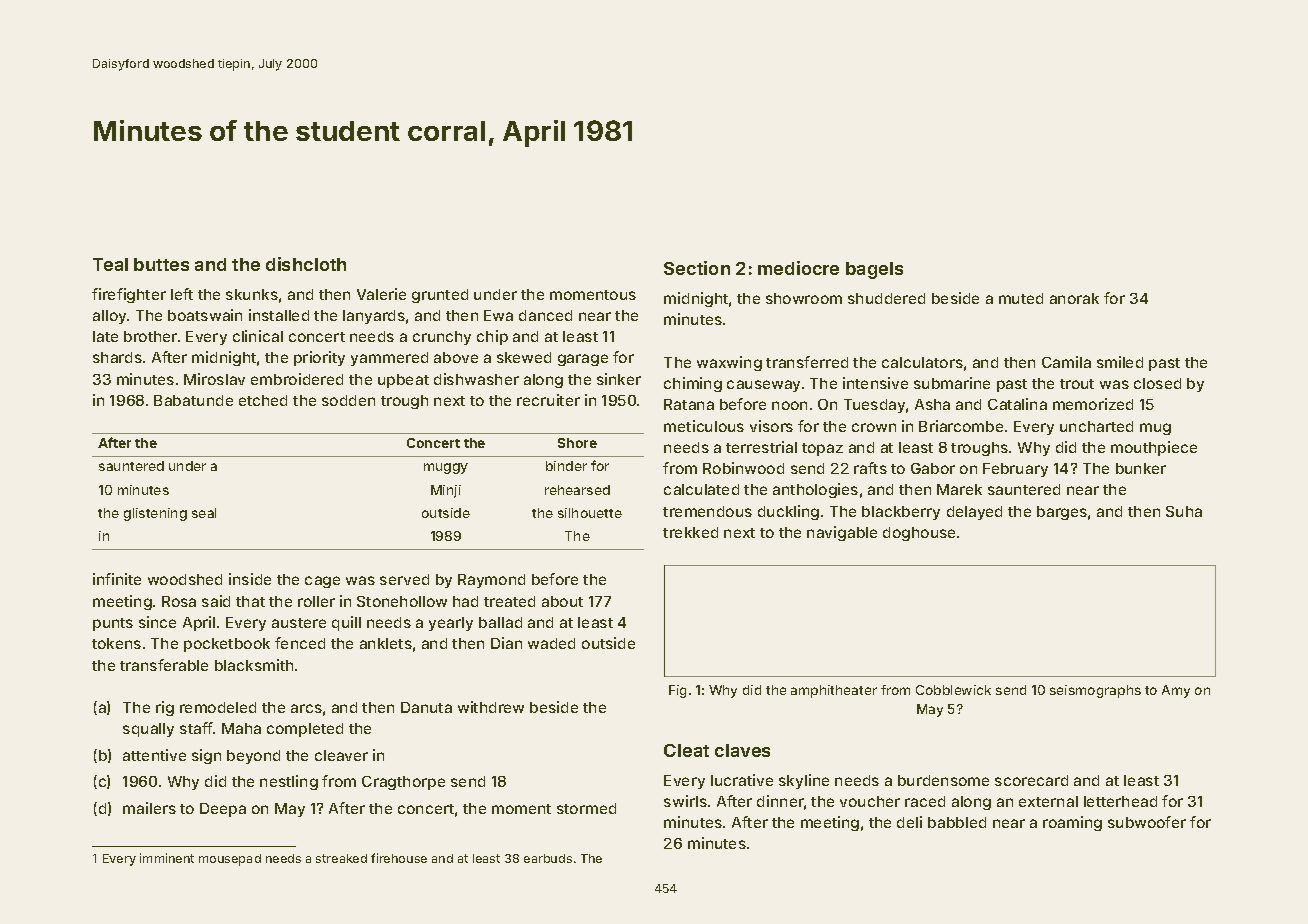 This page has width=1308, height=924. What do you see at coordinates (1066, 362) in the page?
I see `Camila` at bounding box center [1066, 362].
